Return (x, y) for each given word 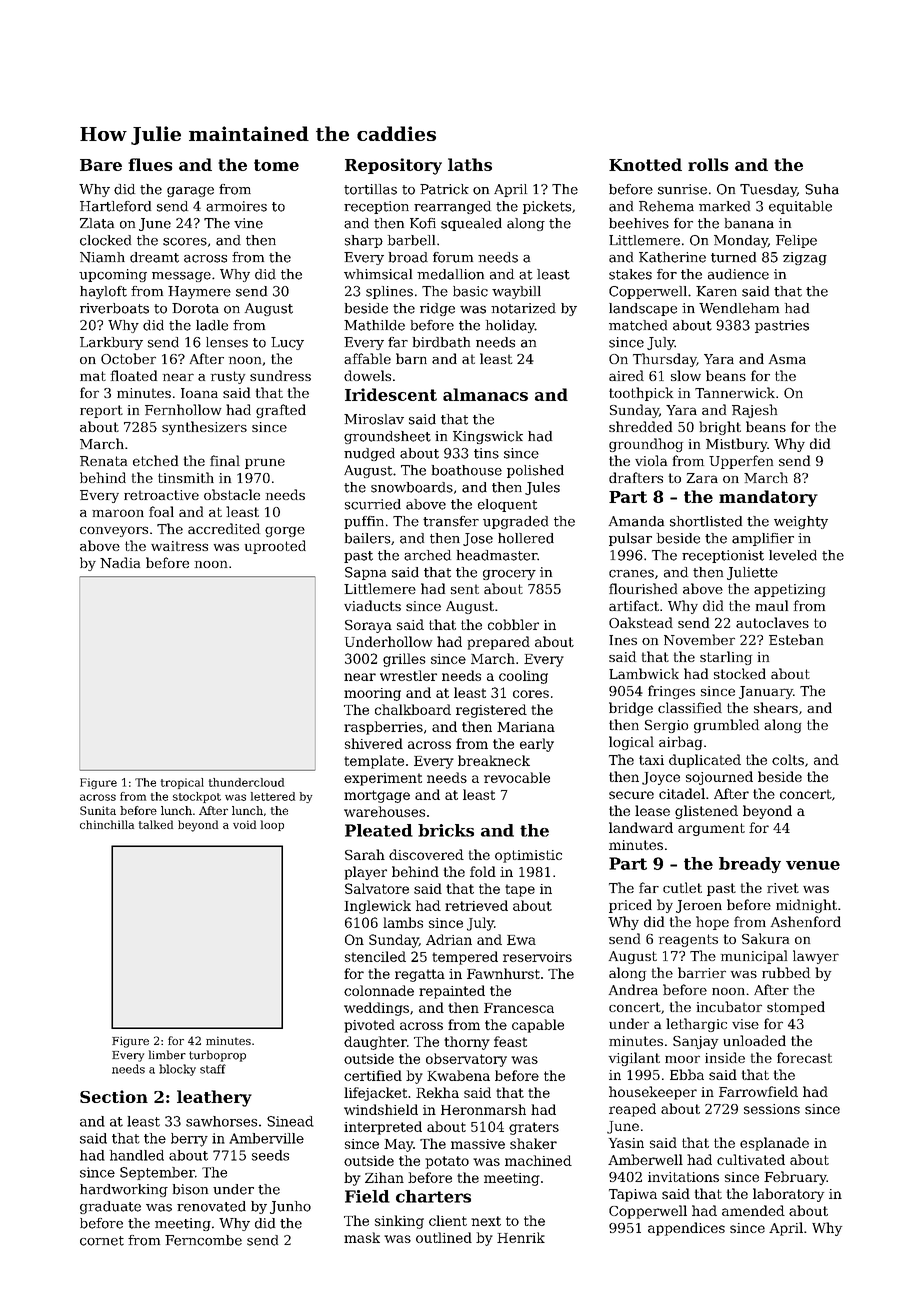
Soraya (368, 626)
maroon (118, 513)
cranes (631, 574)
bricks (446, 830)
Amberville (266, 1138)
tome (276, 165)
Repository (393, 166)
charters (433, 1196)
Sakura (765, 938)
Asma (787, 359)
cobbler (513, 624)
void (244, 824)
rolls (708, 164)
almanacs (485, 394)
